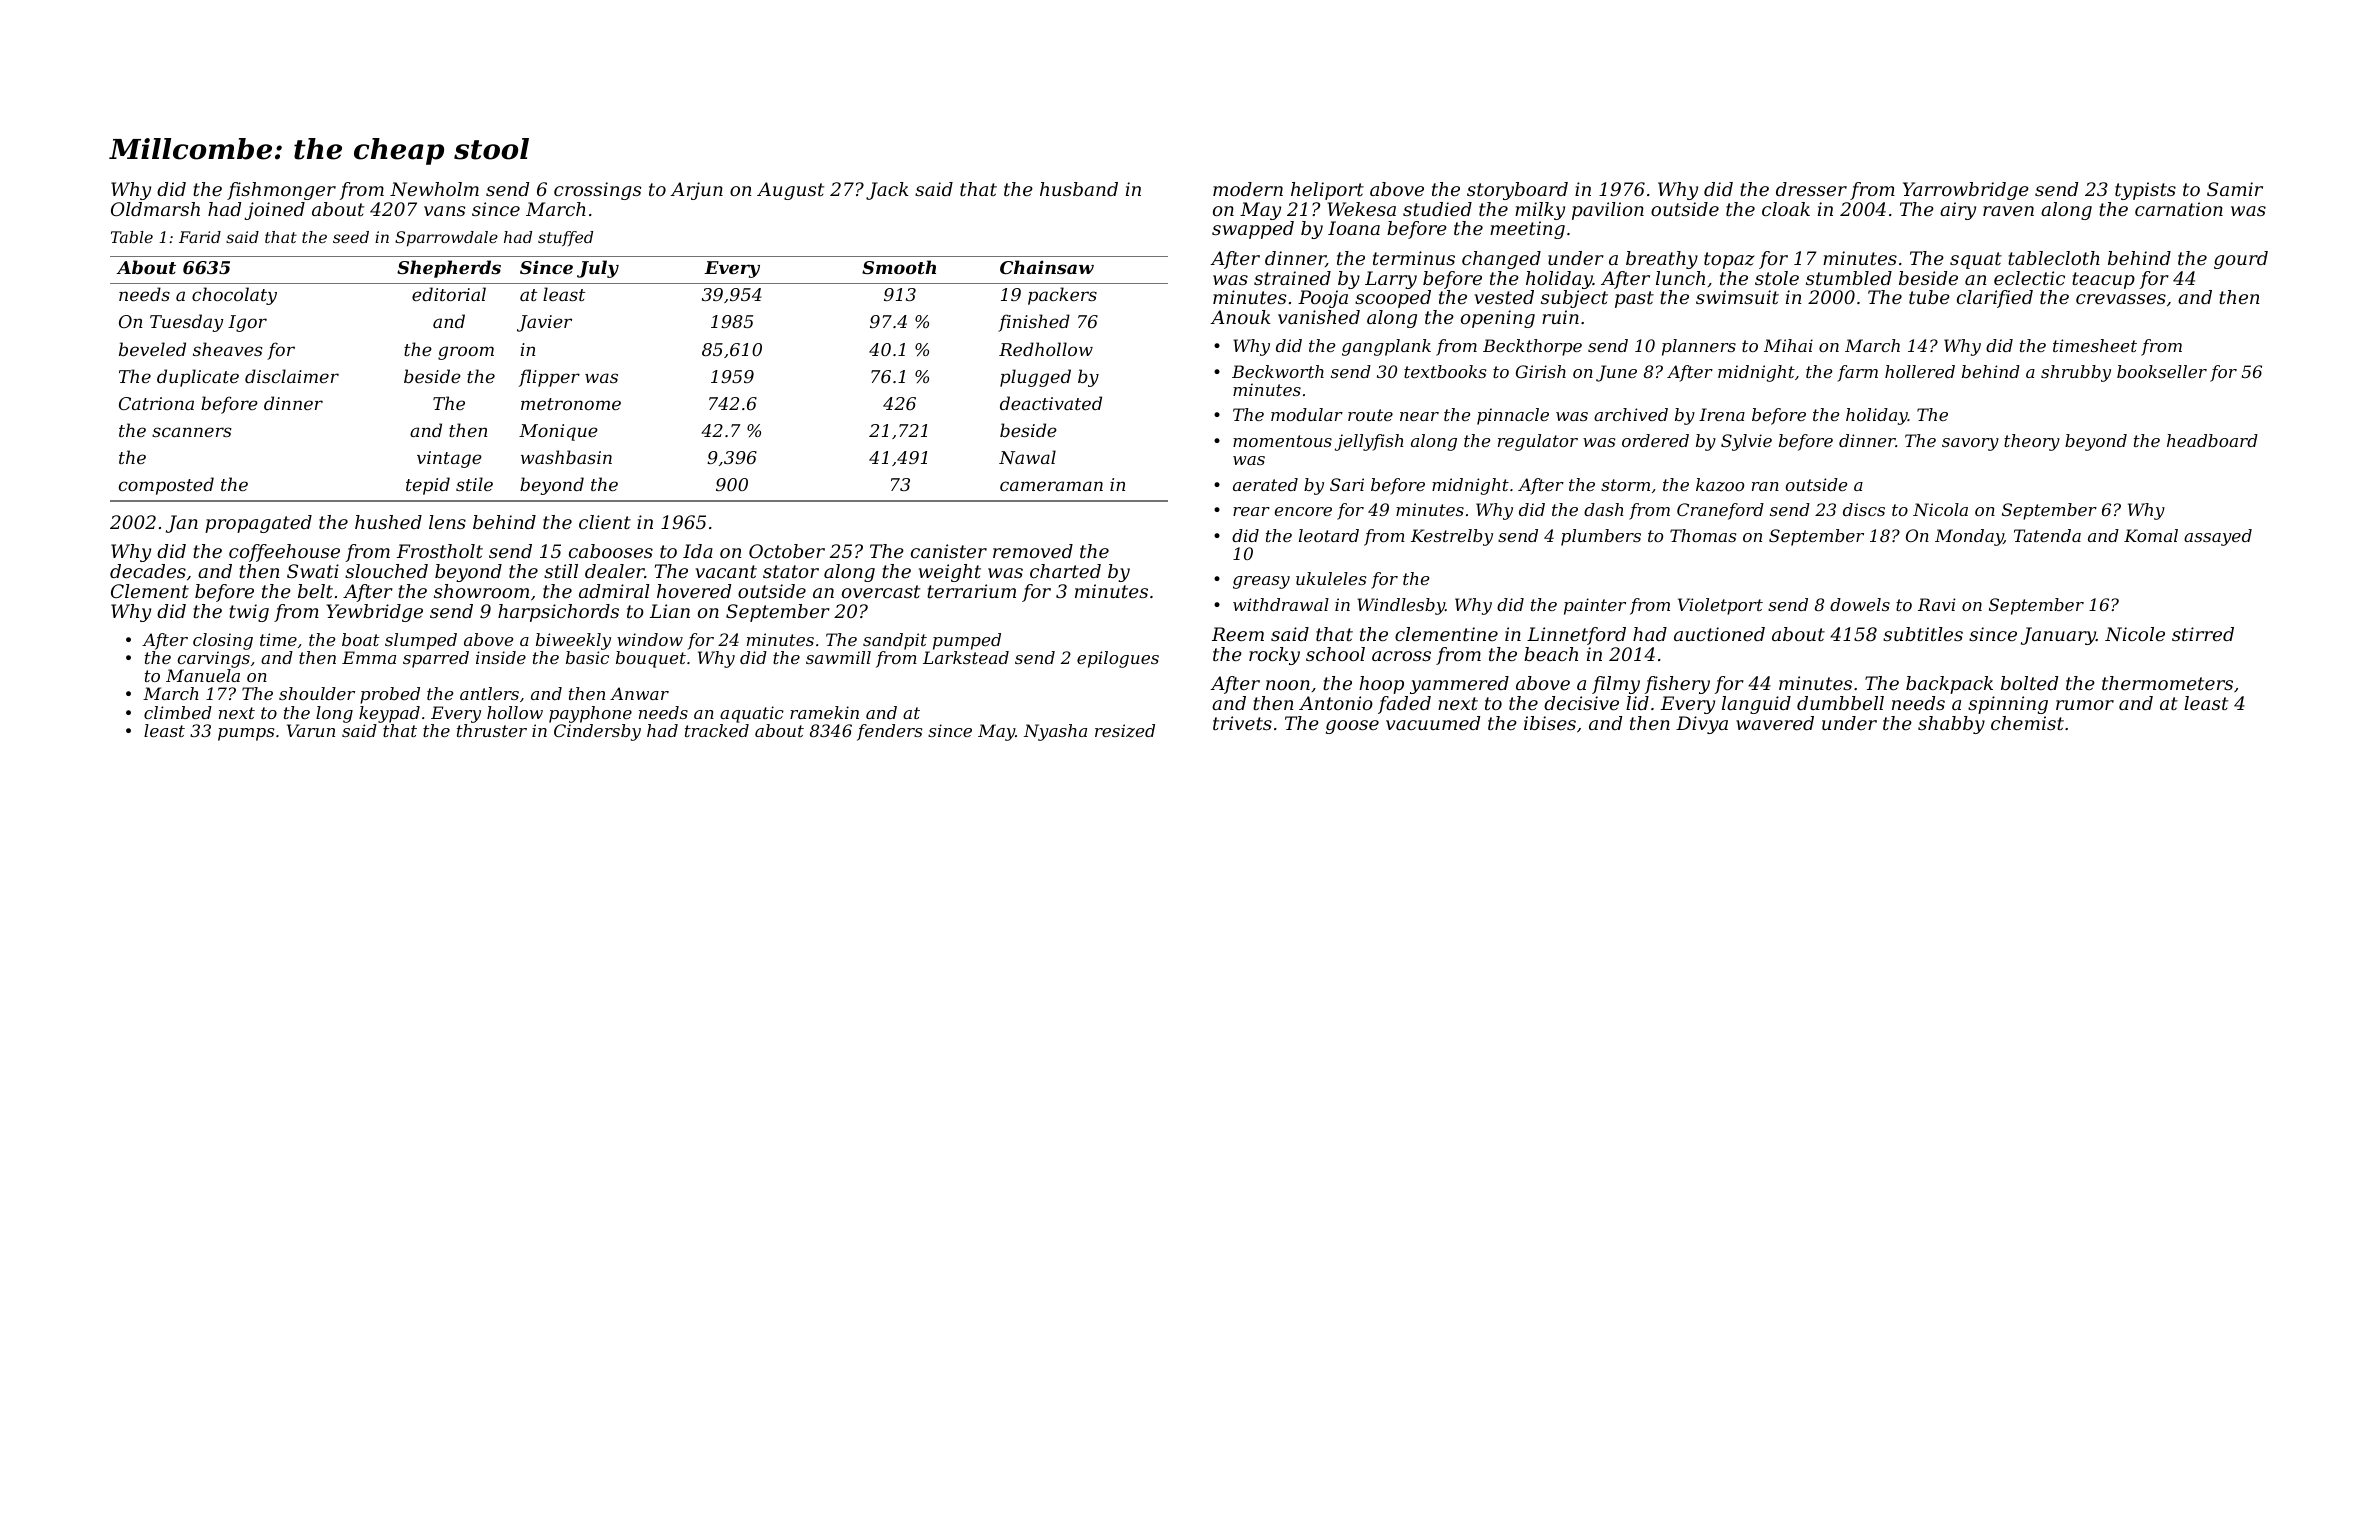 The width and height of the image is (2380, 1540). Describe the element at coordinates (281, 191) in the image. I see `fishmonger` at that location.
